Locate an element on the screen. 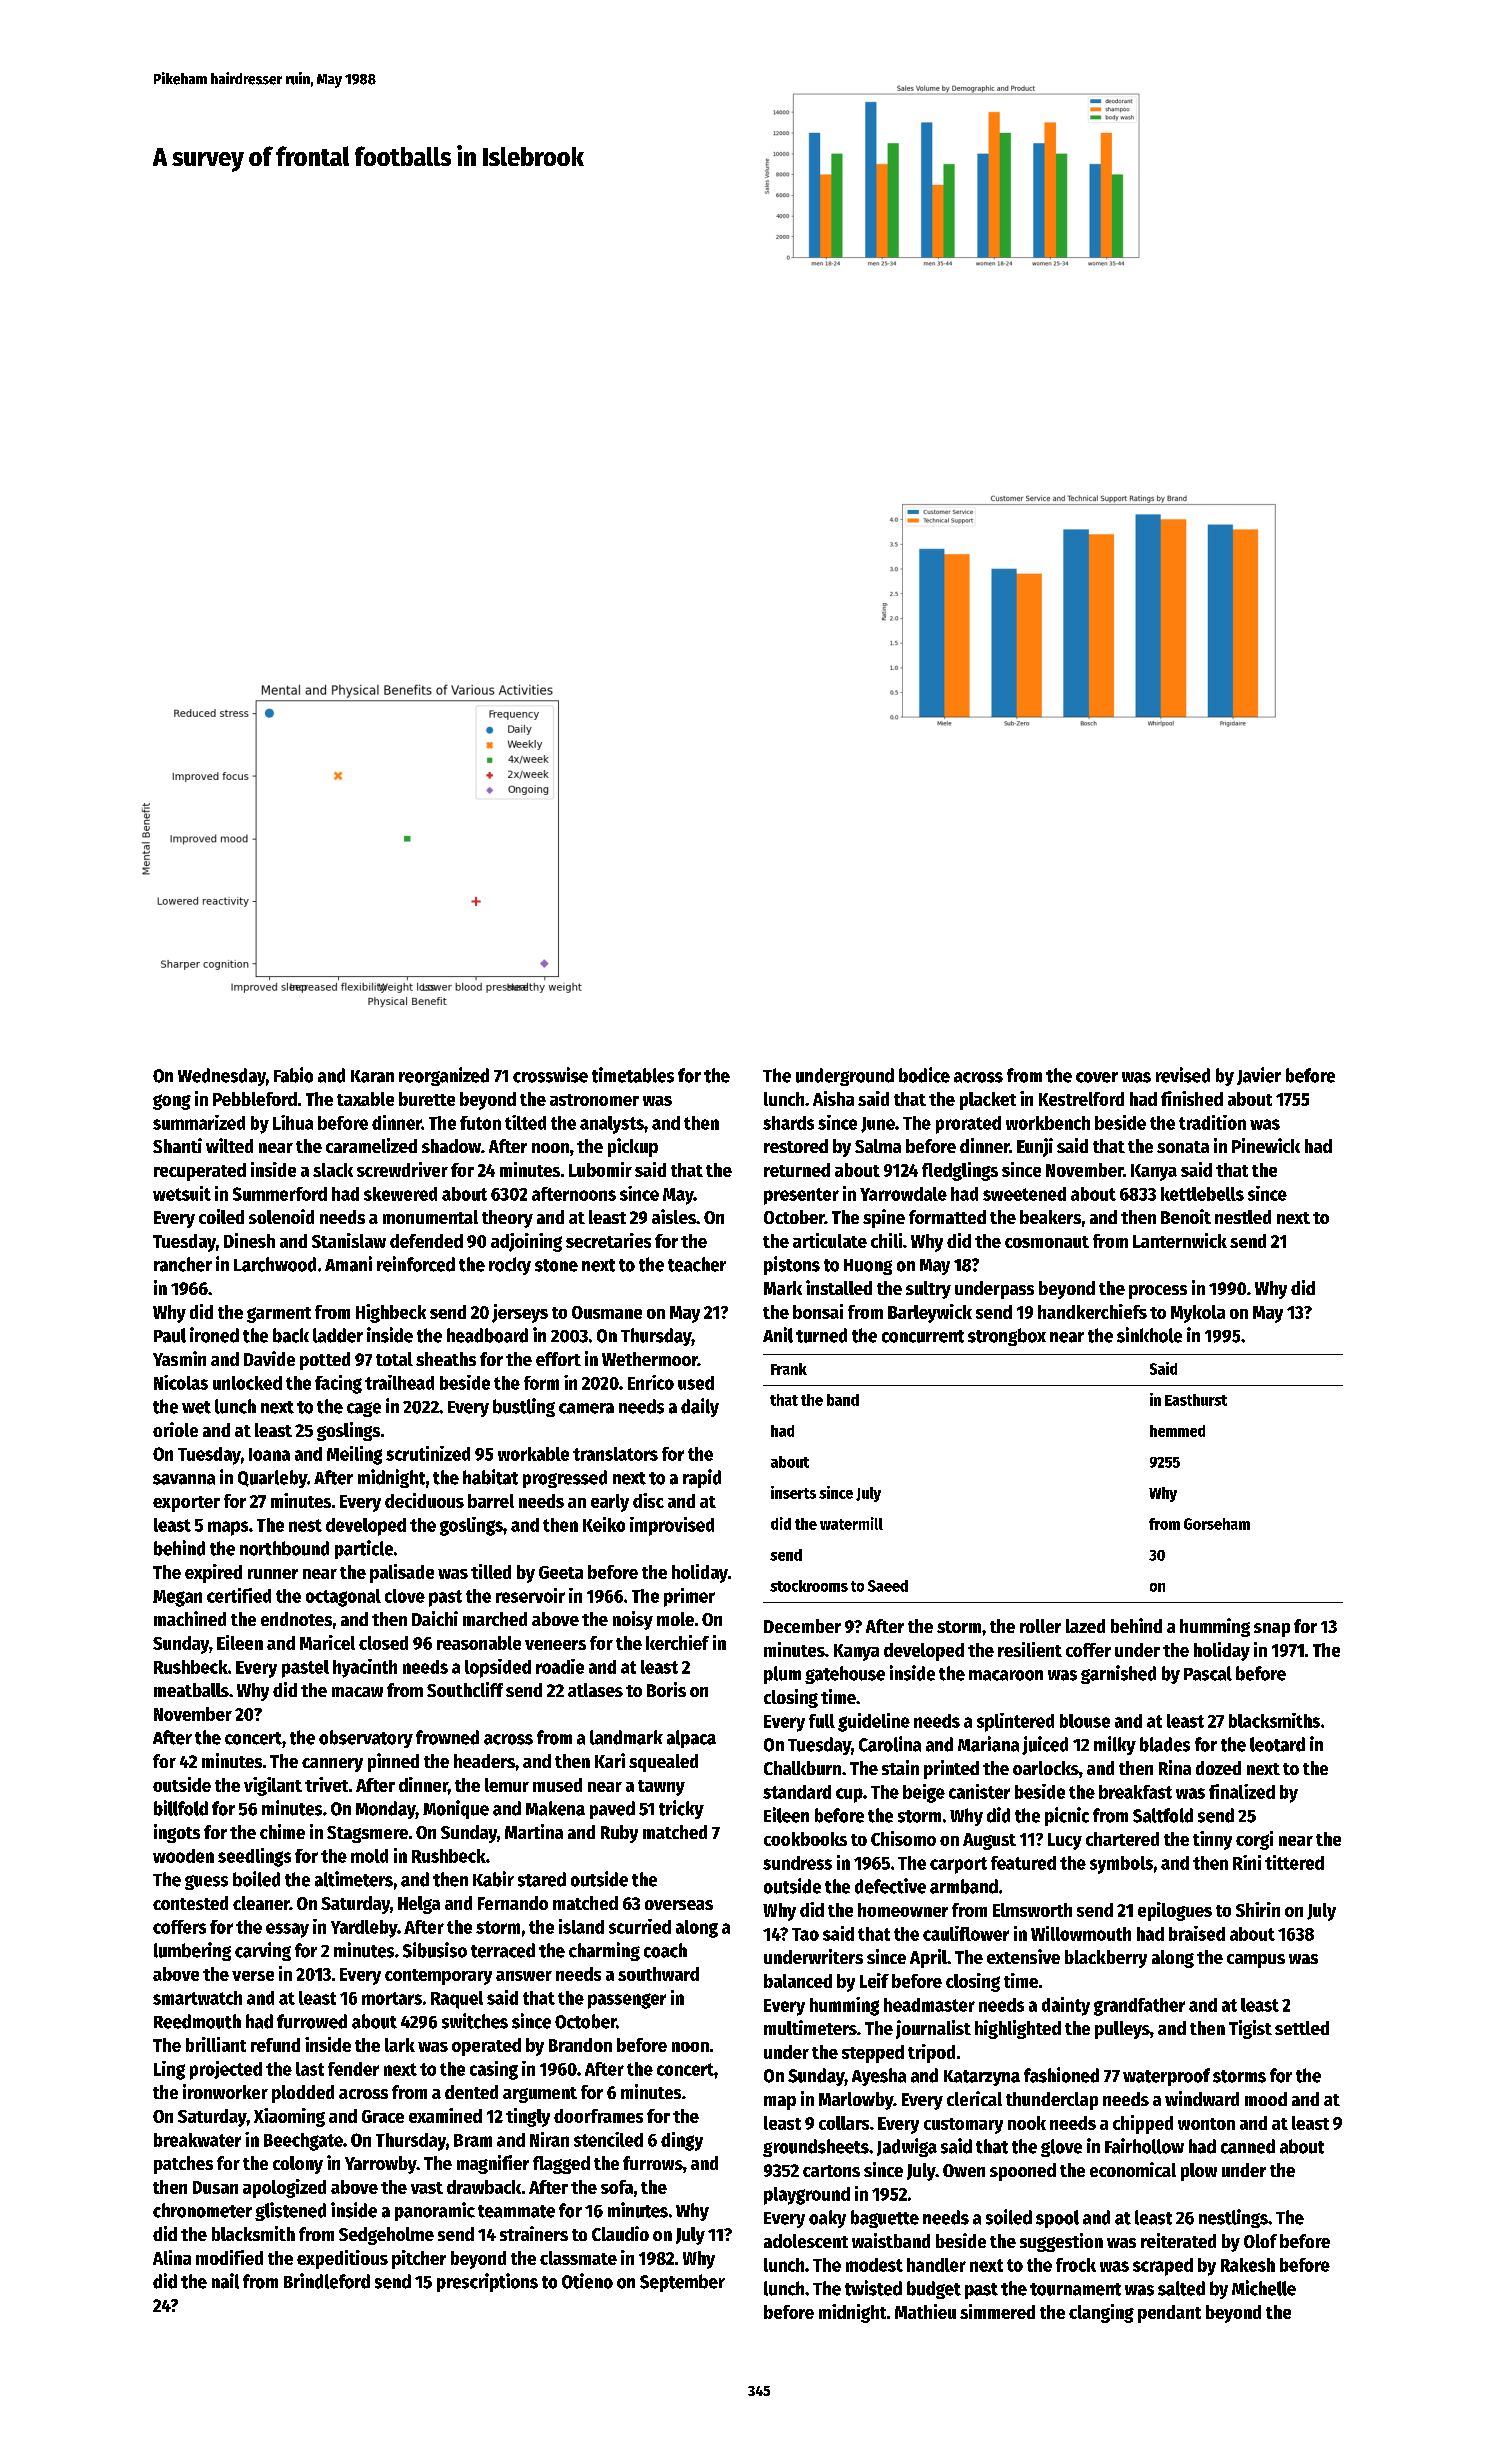 The width and height of the screenshot is (1496, 2464). shards is located at coordinates (788, 1123).
